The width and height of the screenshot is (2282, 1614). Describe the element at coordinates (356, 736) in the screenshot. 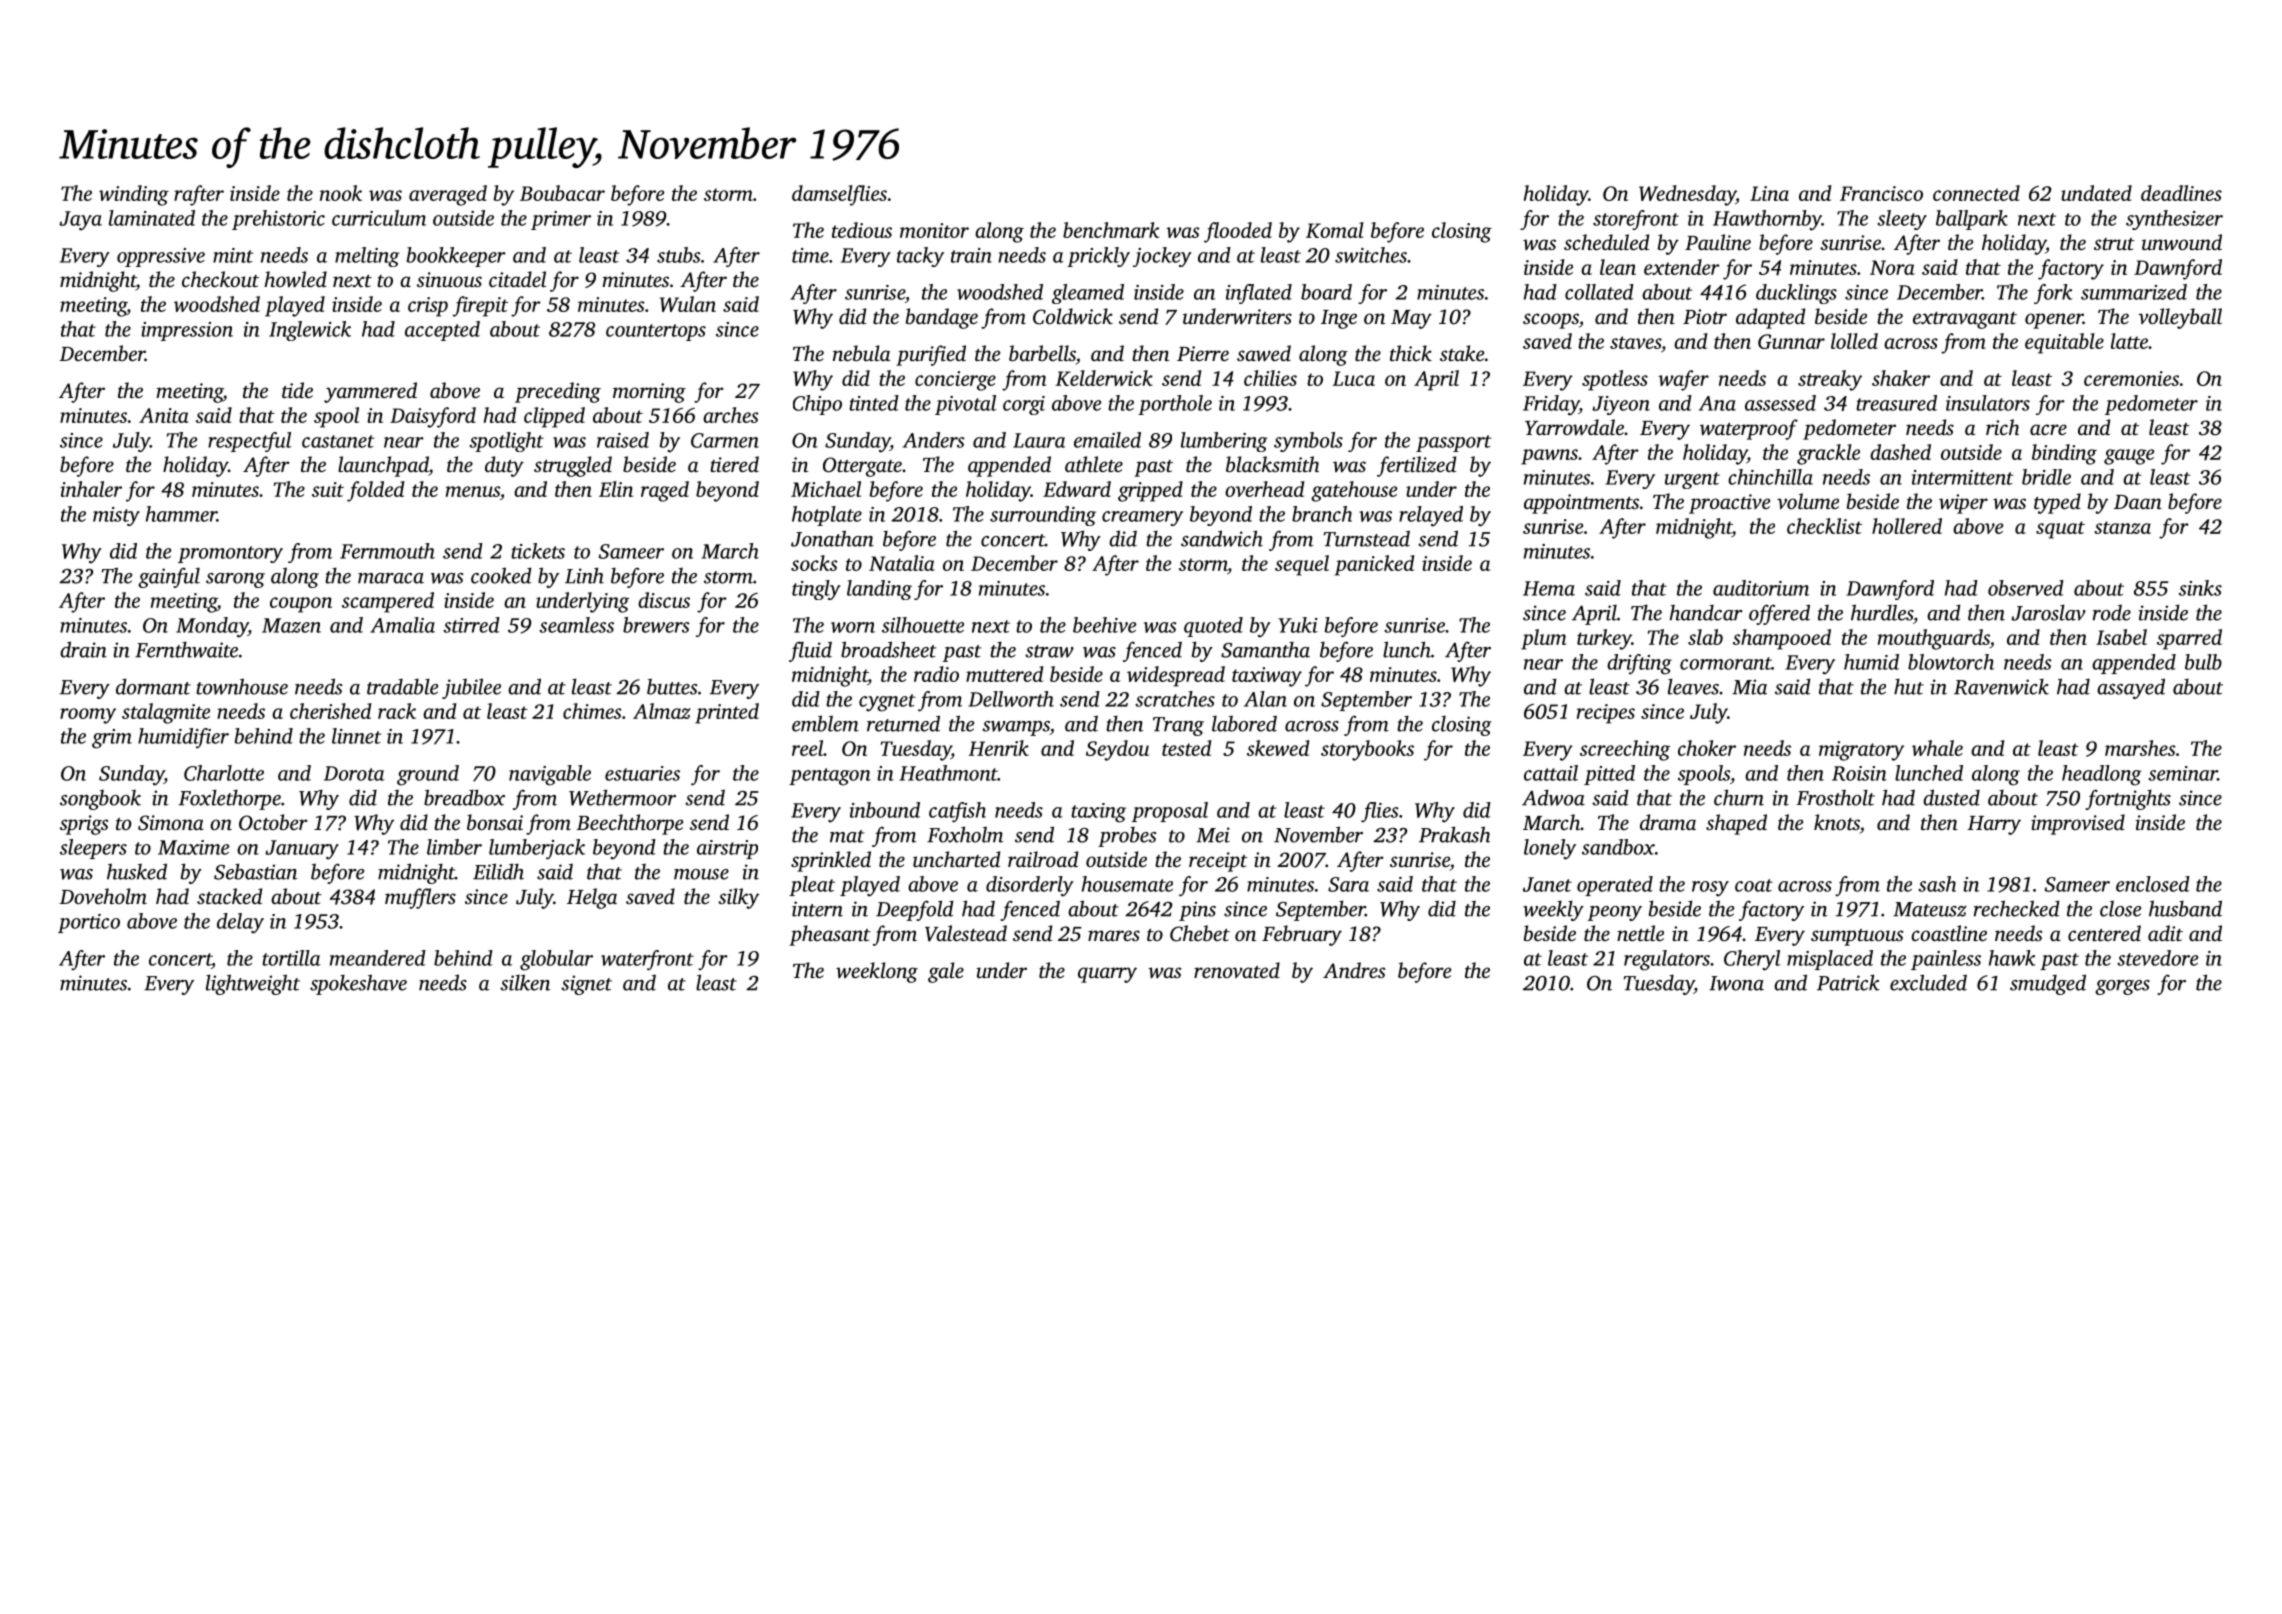

I see `linnet` at that location.
